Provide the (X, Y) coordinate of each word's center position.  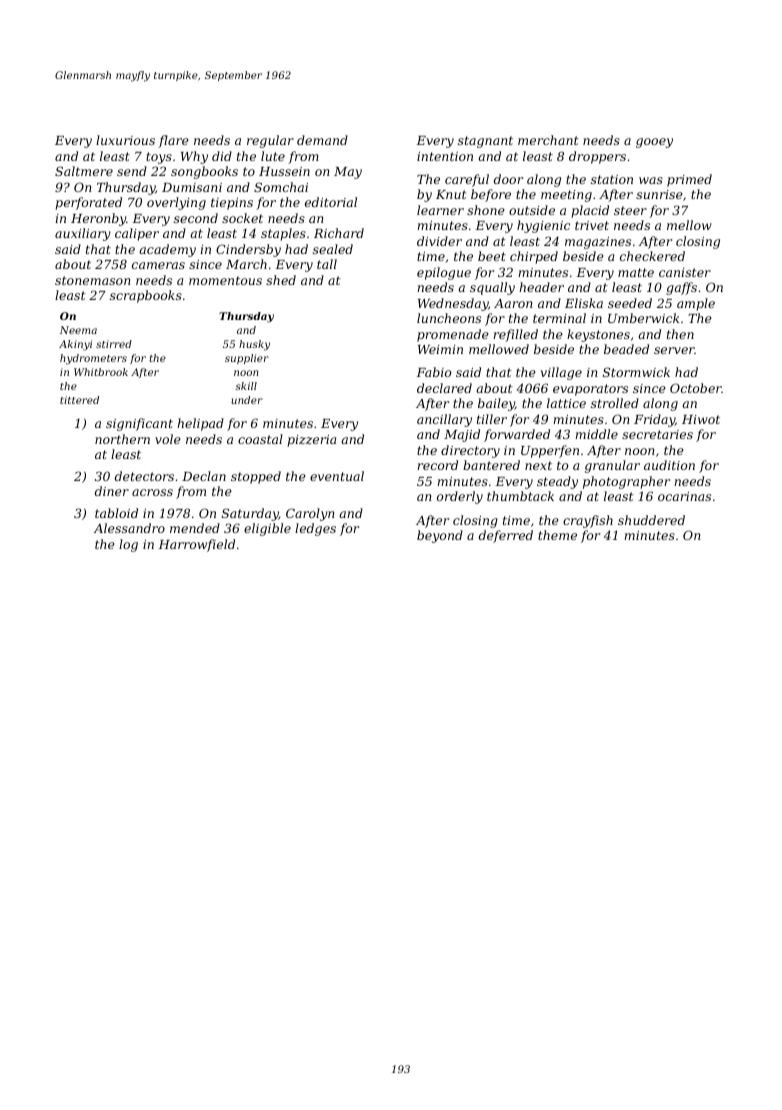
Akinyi (75, 345)
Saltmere (84, 171)
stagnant (485, 142)
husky (254, 345)
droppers (597, 157)
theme (557, 535)
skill (246, 386)
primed (689, 180)
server (674, 350)
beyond (440, 536)
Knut (451, 194)
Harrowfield (196, 545)
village (561, 373)
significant (139, 424)
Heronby (98, 219)
